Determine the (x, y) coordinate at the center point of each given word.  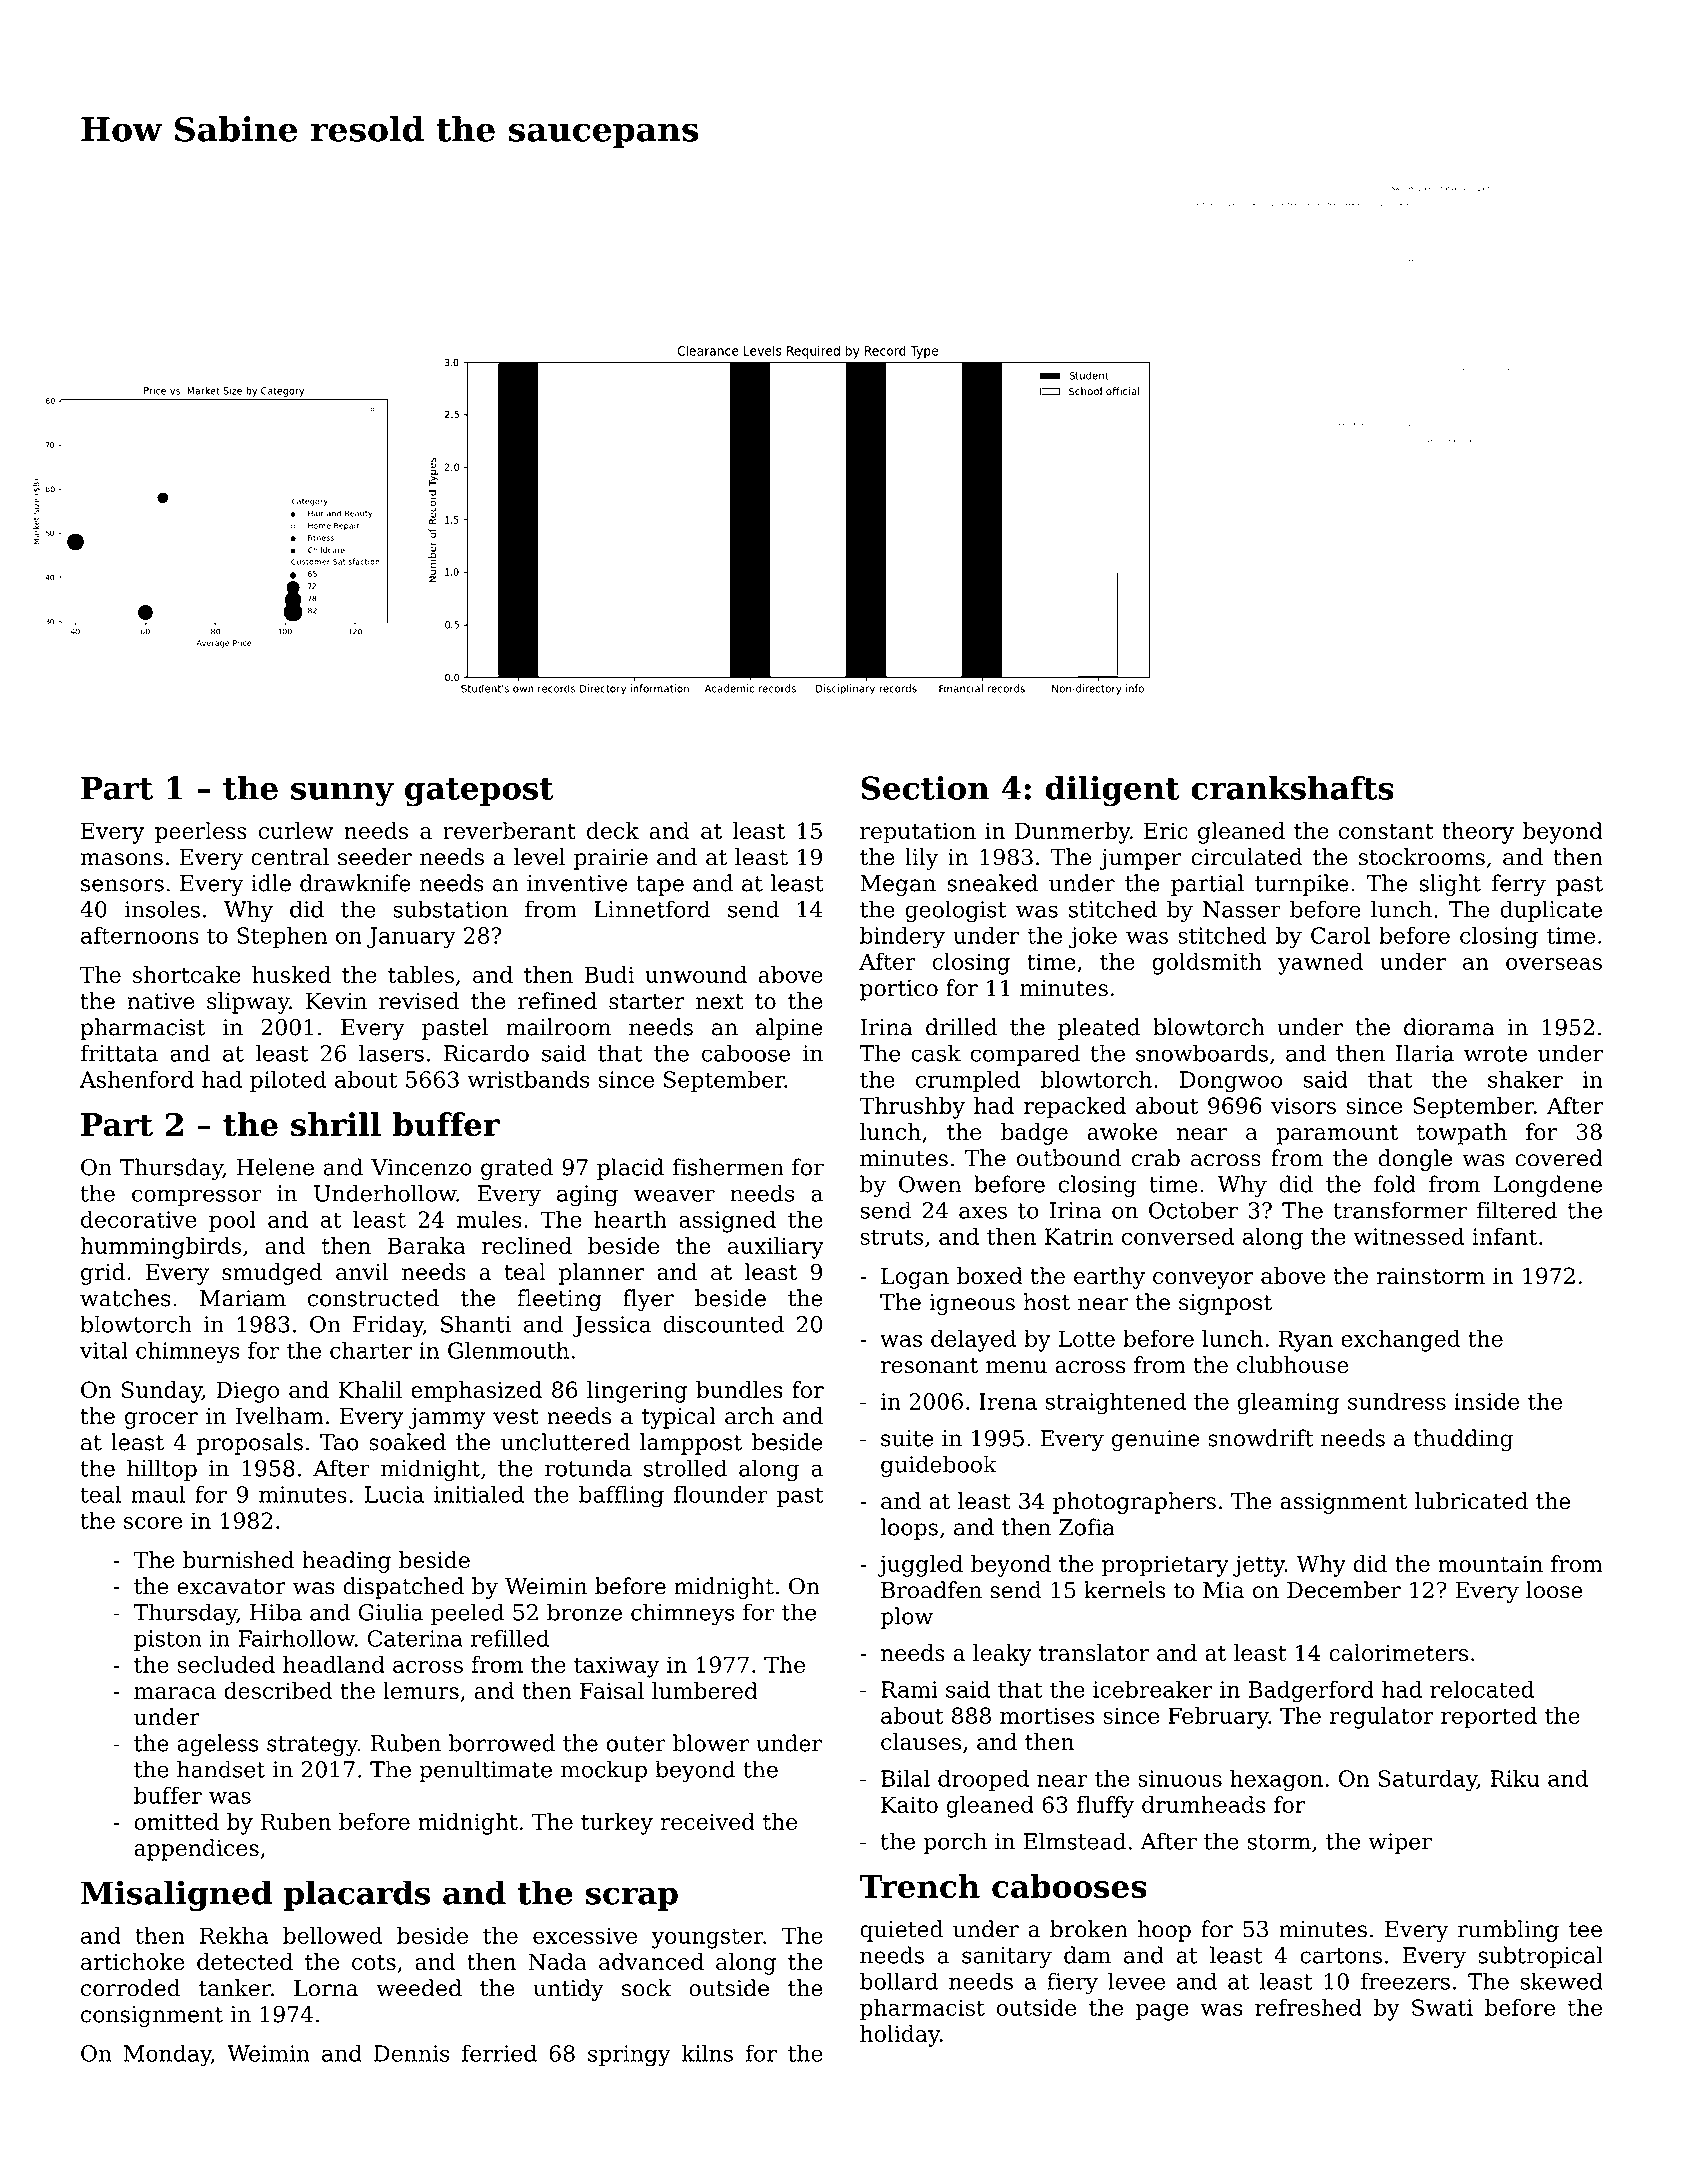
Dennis (411, 2053)
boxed (990, 1275)
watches (125, 1298)
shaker (1525, 1079)
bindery (902, 938)
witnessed (1409, 1236)
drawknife (355, 883)
